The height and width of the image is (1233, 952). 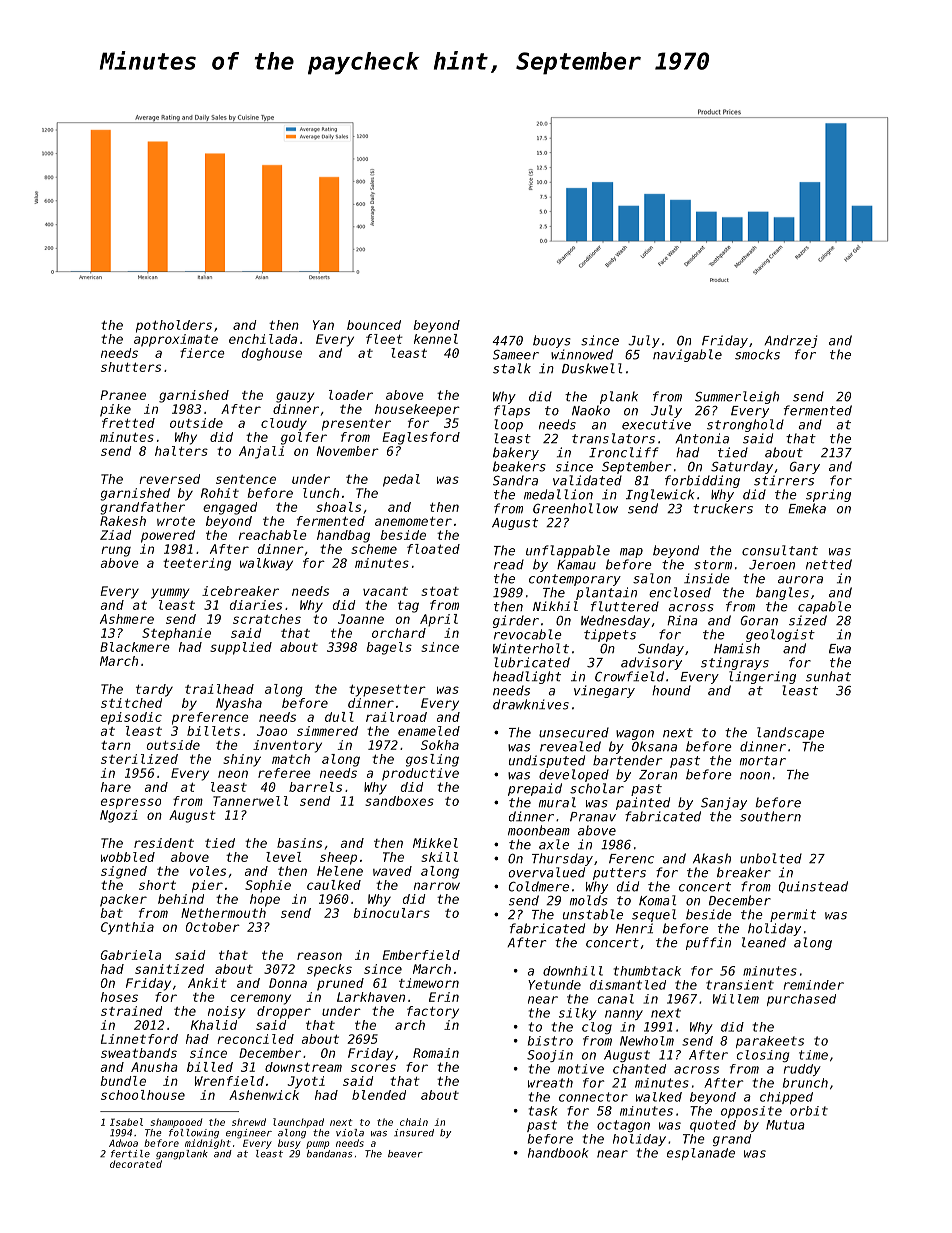 I want to click on bandanas, so click(x=329, y=1154).
